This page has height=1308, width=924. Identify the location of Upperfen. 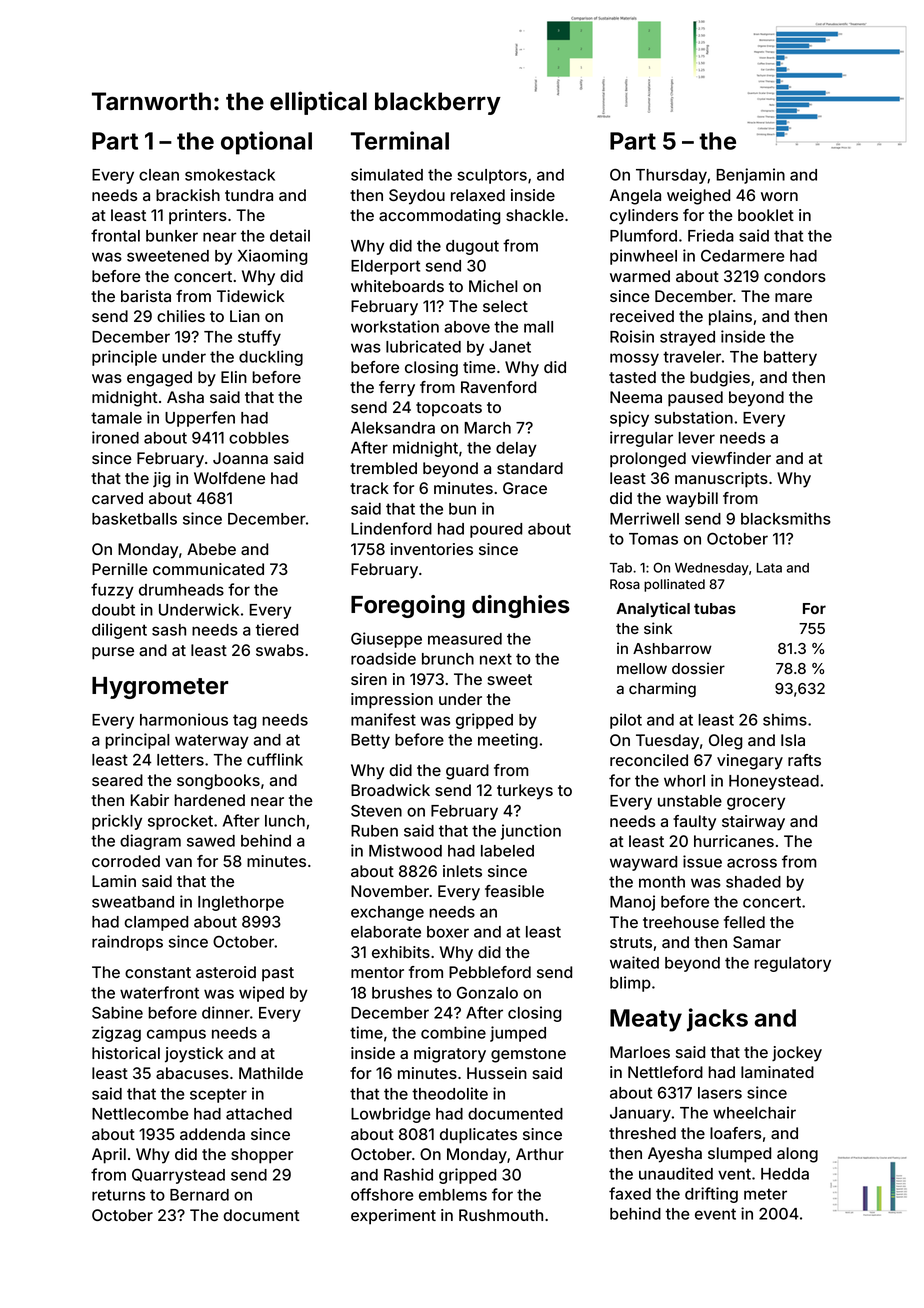
(200, 419).
